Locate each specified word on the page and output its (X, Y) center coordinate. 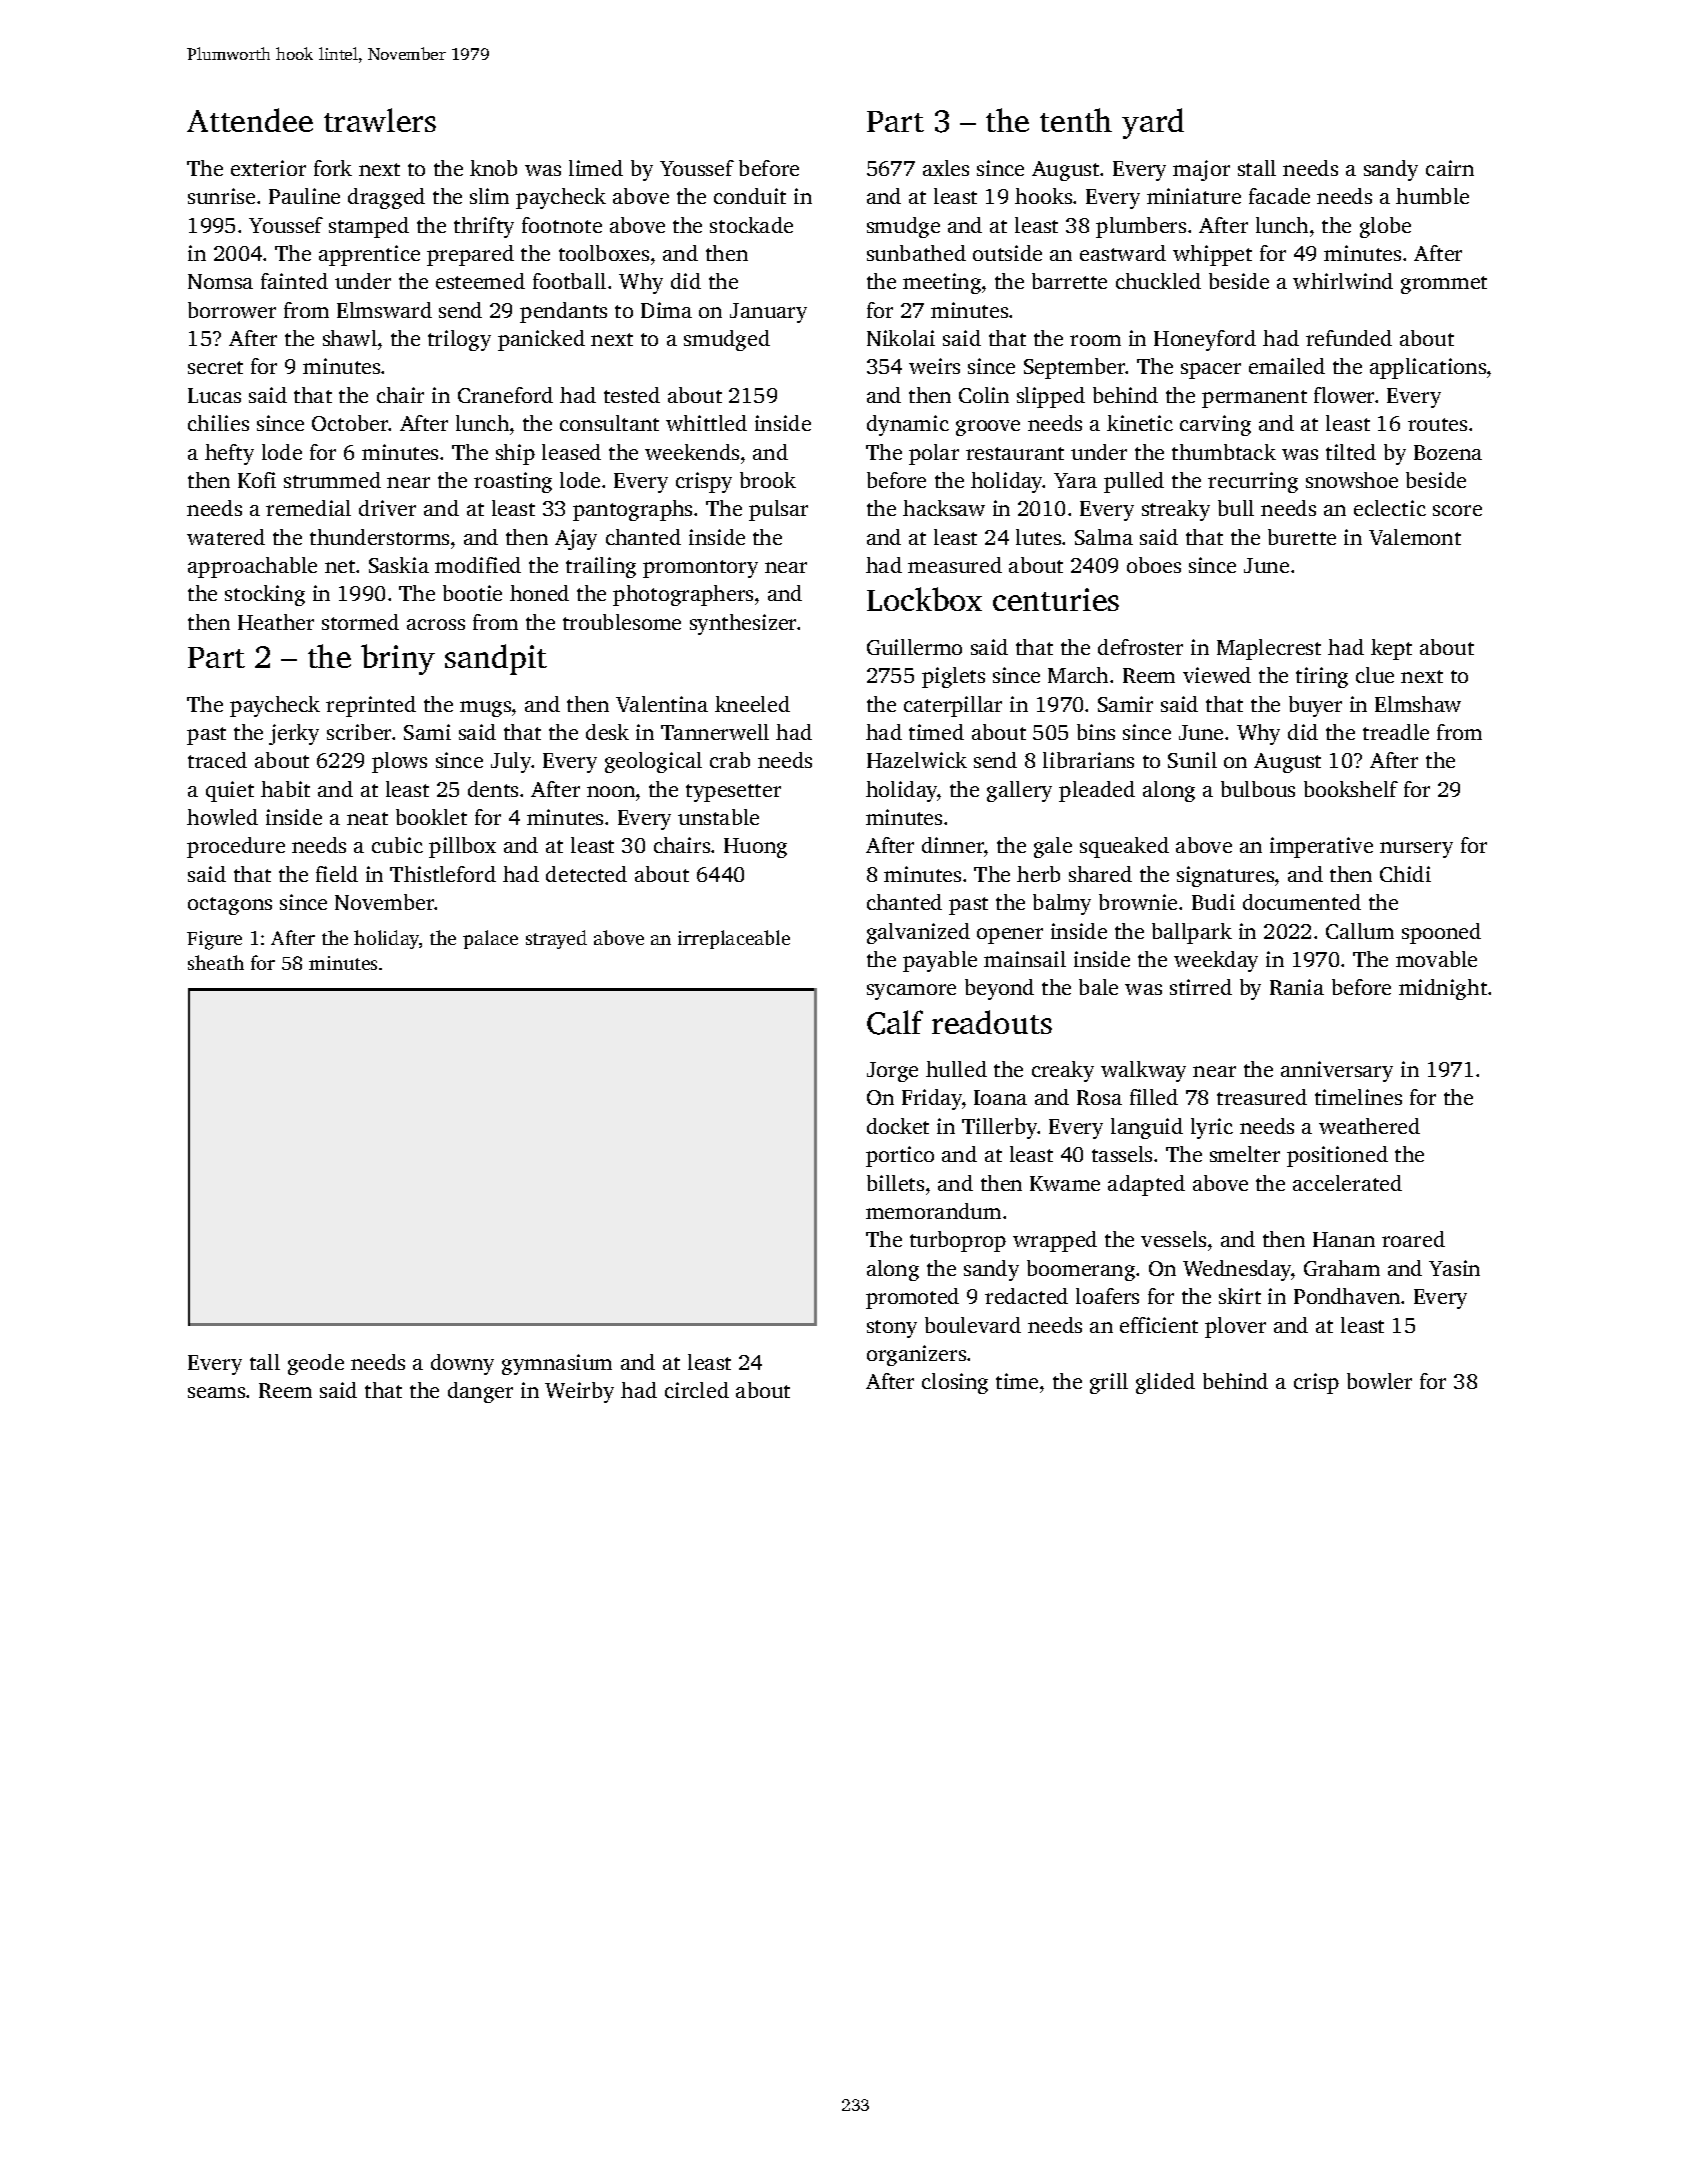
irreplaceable (734, 939)
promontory (700, 569)
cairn (1450, 168)
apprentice (369, 255)
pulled (1134, 482)
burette (1302, 537)
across (436, 624)
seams (216, 1392)
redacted (1026, 1296)
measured (955, 565)
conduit (750, 196)
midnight (1443, 989)
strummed (332, 480)
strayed (556, 939)
